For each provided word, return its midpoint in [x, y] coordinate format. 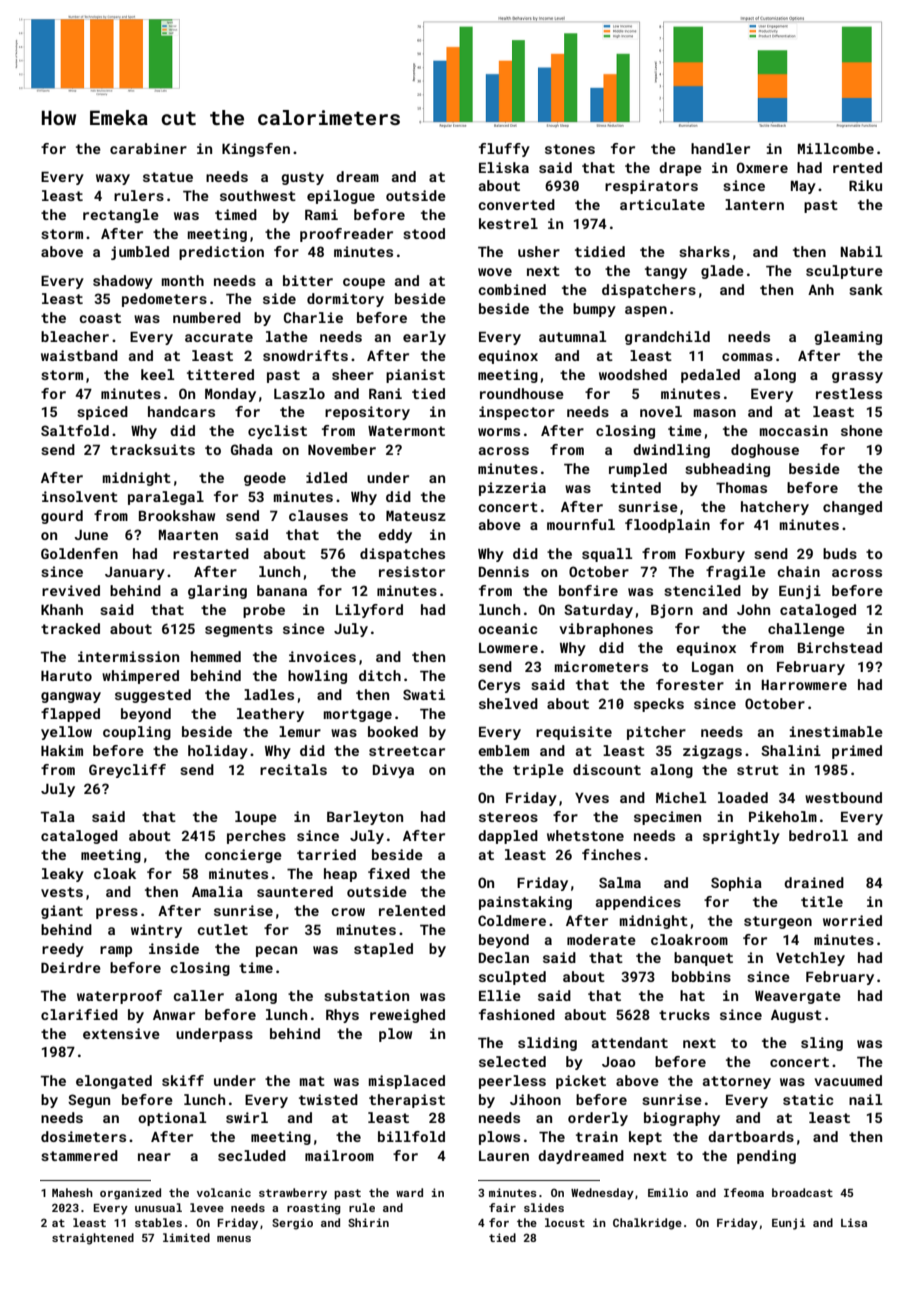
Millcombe [836, 148]
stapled [383, 950]
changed [852, 508]
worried [852, 920]
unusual [158, 1207]
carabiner [148, 148]
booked [393, 731]
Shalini [791, 750]
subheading [727, 470]
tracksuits [152, 449]
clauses [318, 515]
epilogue [341, 197]
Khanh [62, 609]
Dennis [504, 571]
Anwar [174, 1015]
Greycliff [127, 771]
